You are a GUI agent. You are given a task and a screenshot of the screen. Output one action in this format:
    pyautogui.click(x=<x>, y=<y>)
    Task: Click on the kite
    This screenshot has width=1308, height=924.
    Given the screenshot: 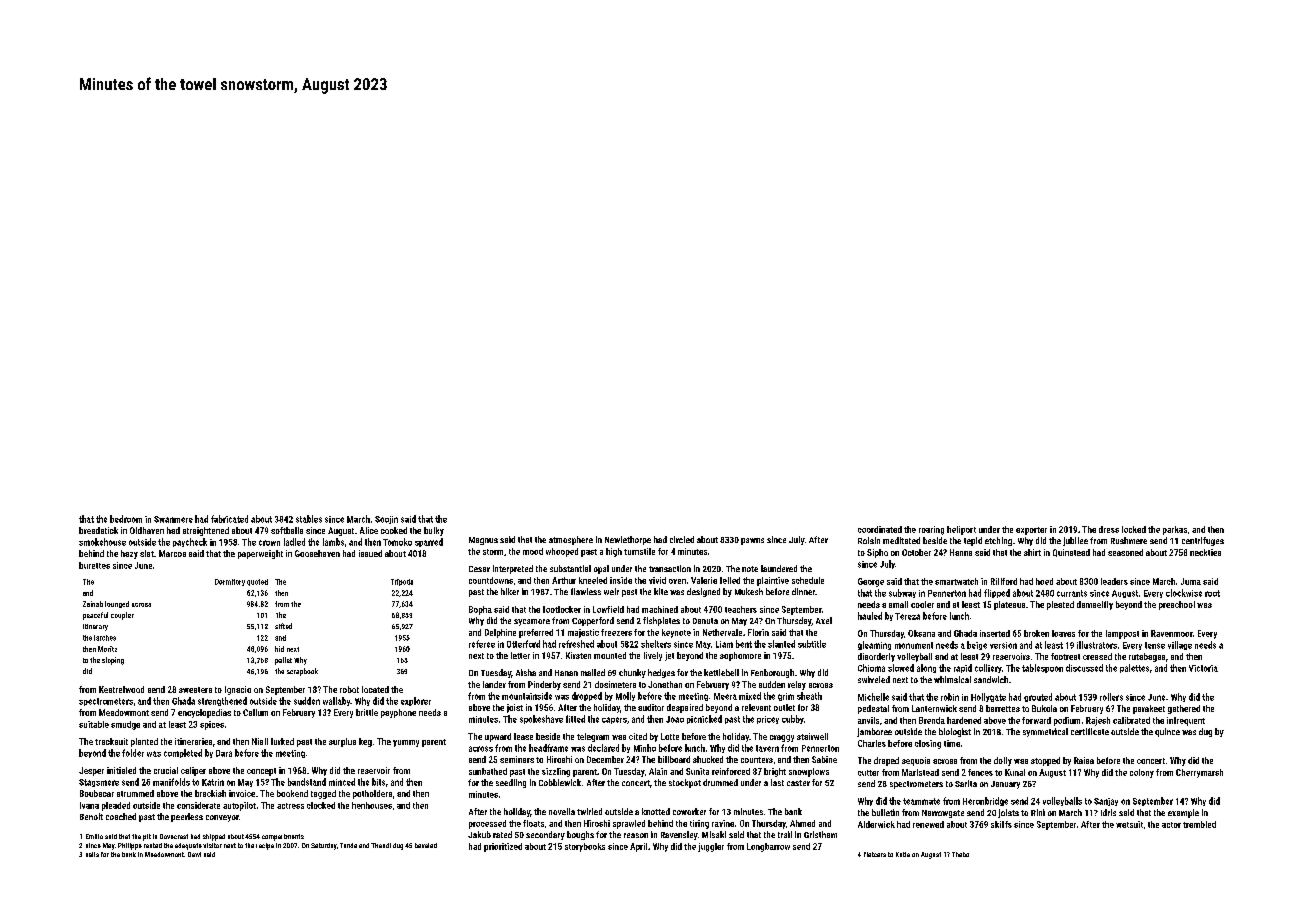 What is the action you would take?
    pyautogui.click(x=661, y=591)
